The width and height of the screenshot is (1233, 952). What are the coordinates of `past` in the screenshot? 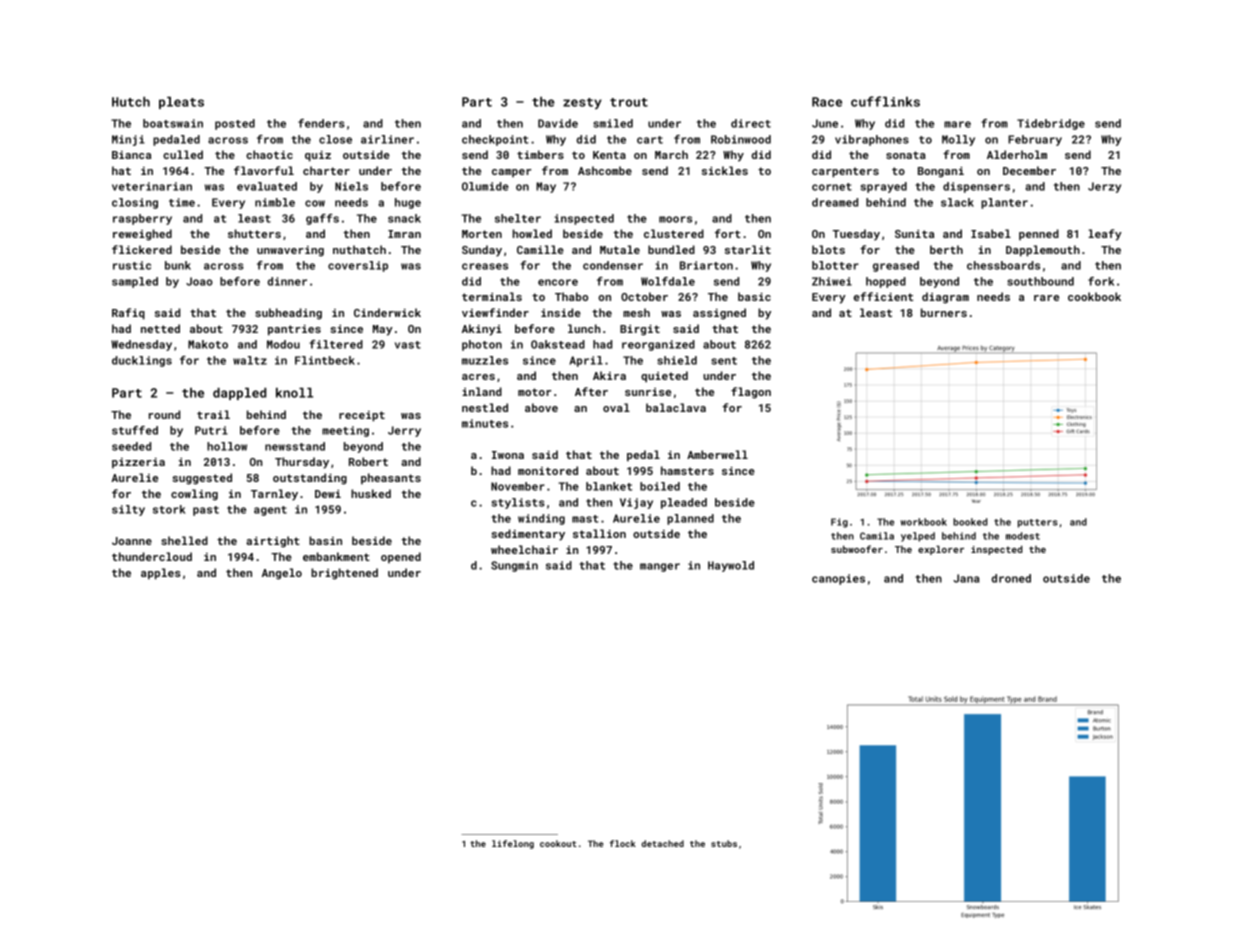 It's located at (206, 511).
